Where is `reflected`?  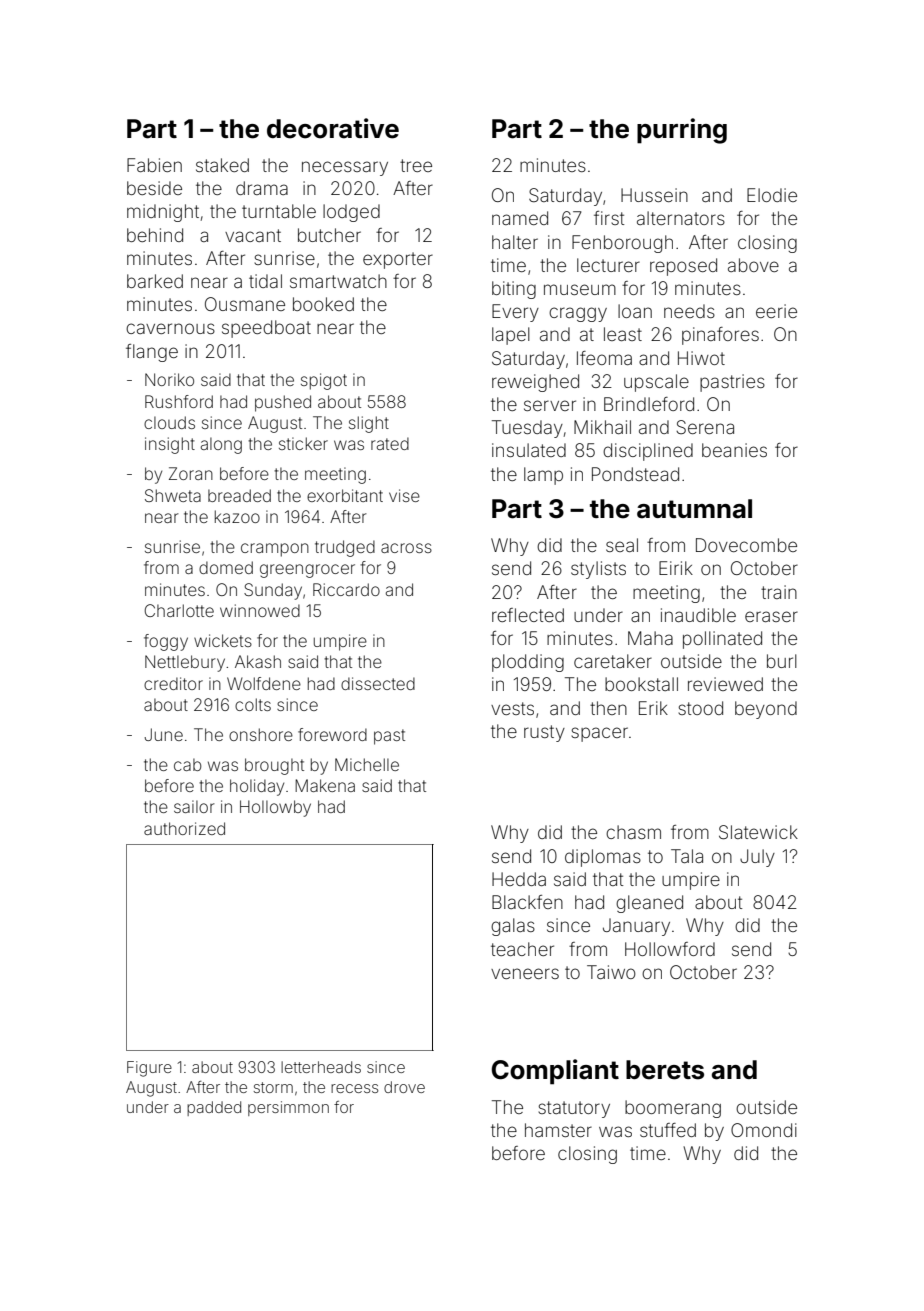
reflected is located at coordinates (528, 615).
